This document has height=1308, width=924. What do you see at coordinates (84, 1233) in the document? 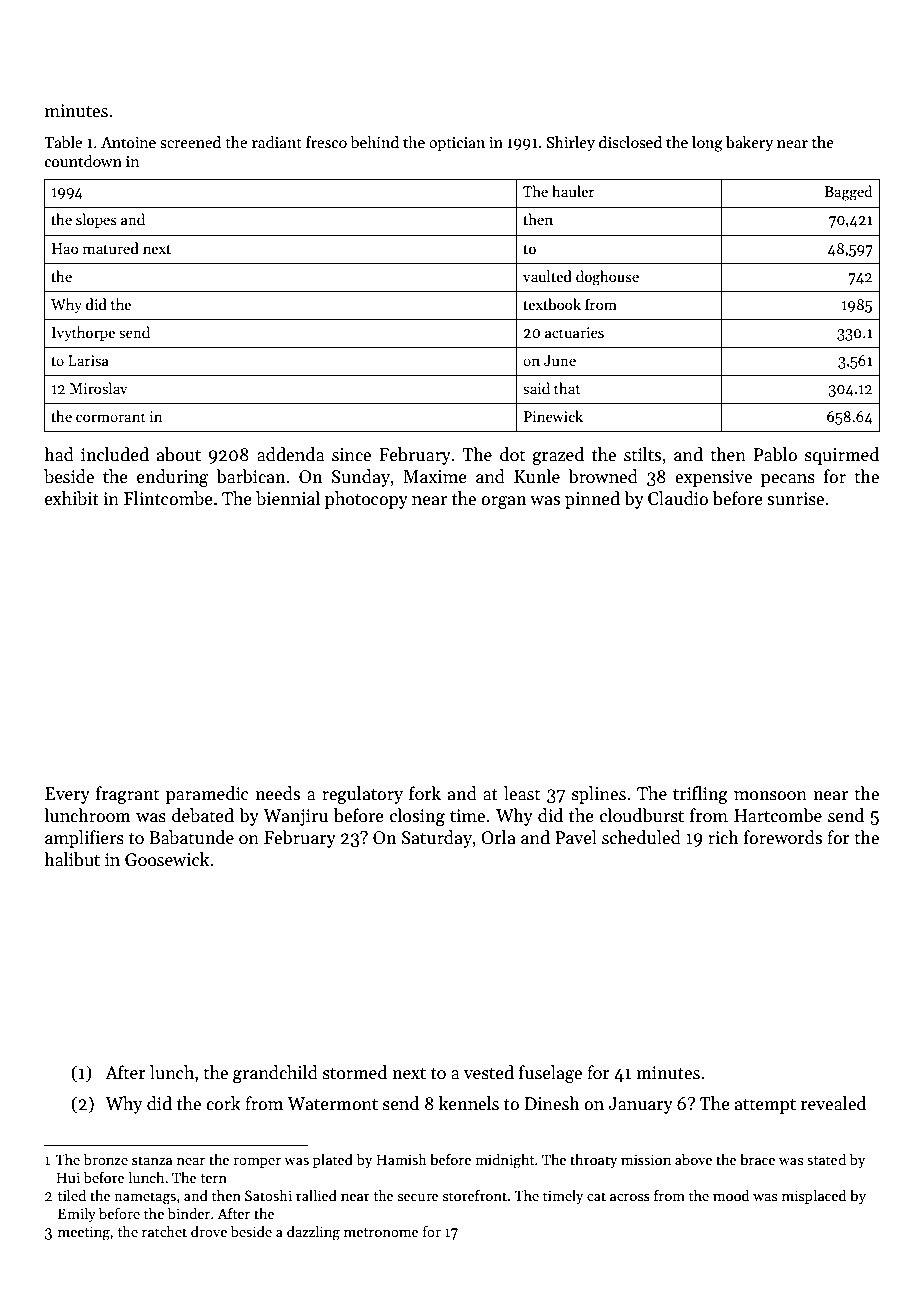
I see `meeting` at bounding box center [84, 1233].
